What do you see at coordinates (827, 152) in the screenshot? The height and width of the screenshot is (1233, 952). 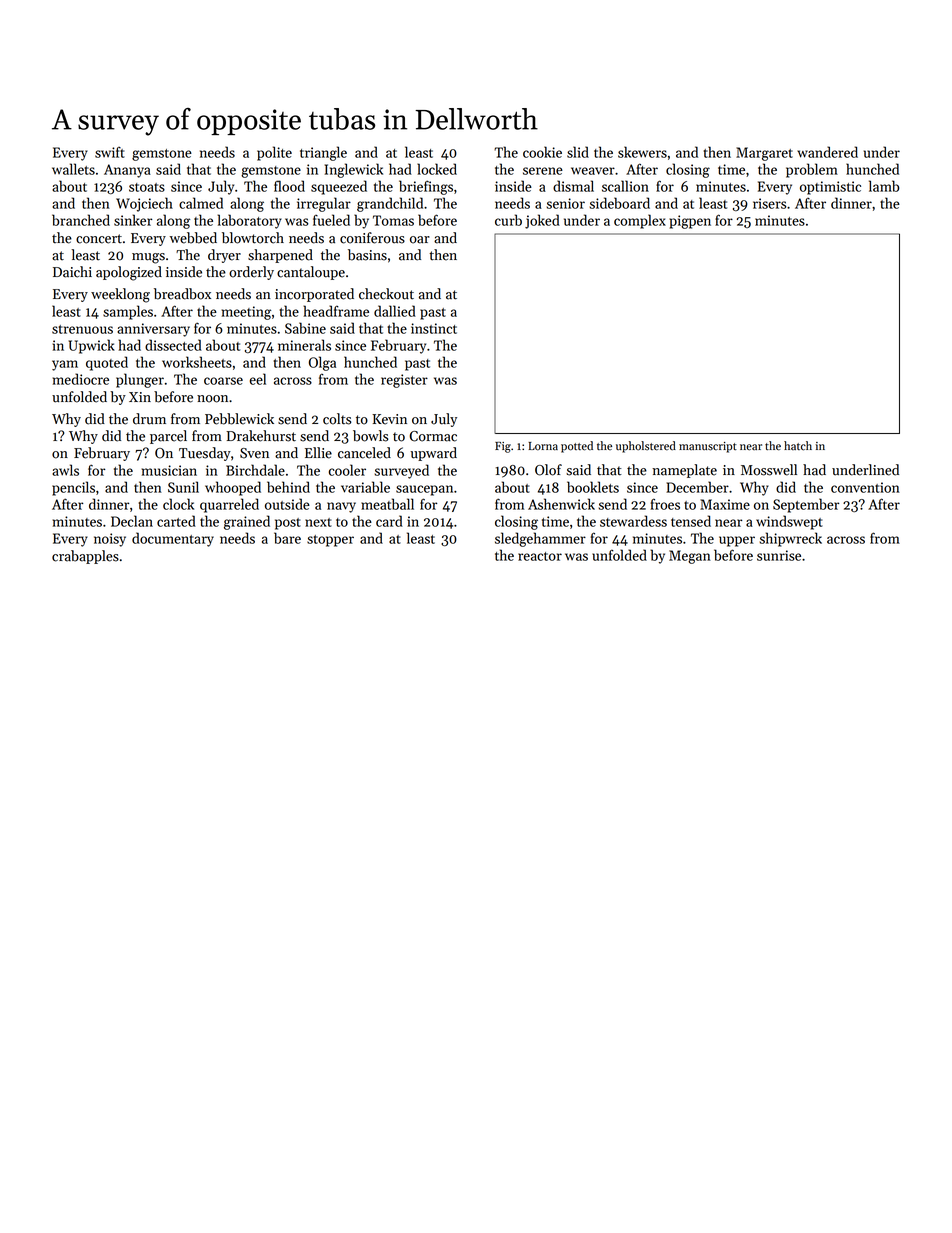 I see `wandered` at bounding box center [827, 152].
